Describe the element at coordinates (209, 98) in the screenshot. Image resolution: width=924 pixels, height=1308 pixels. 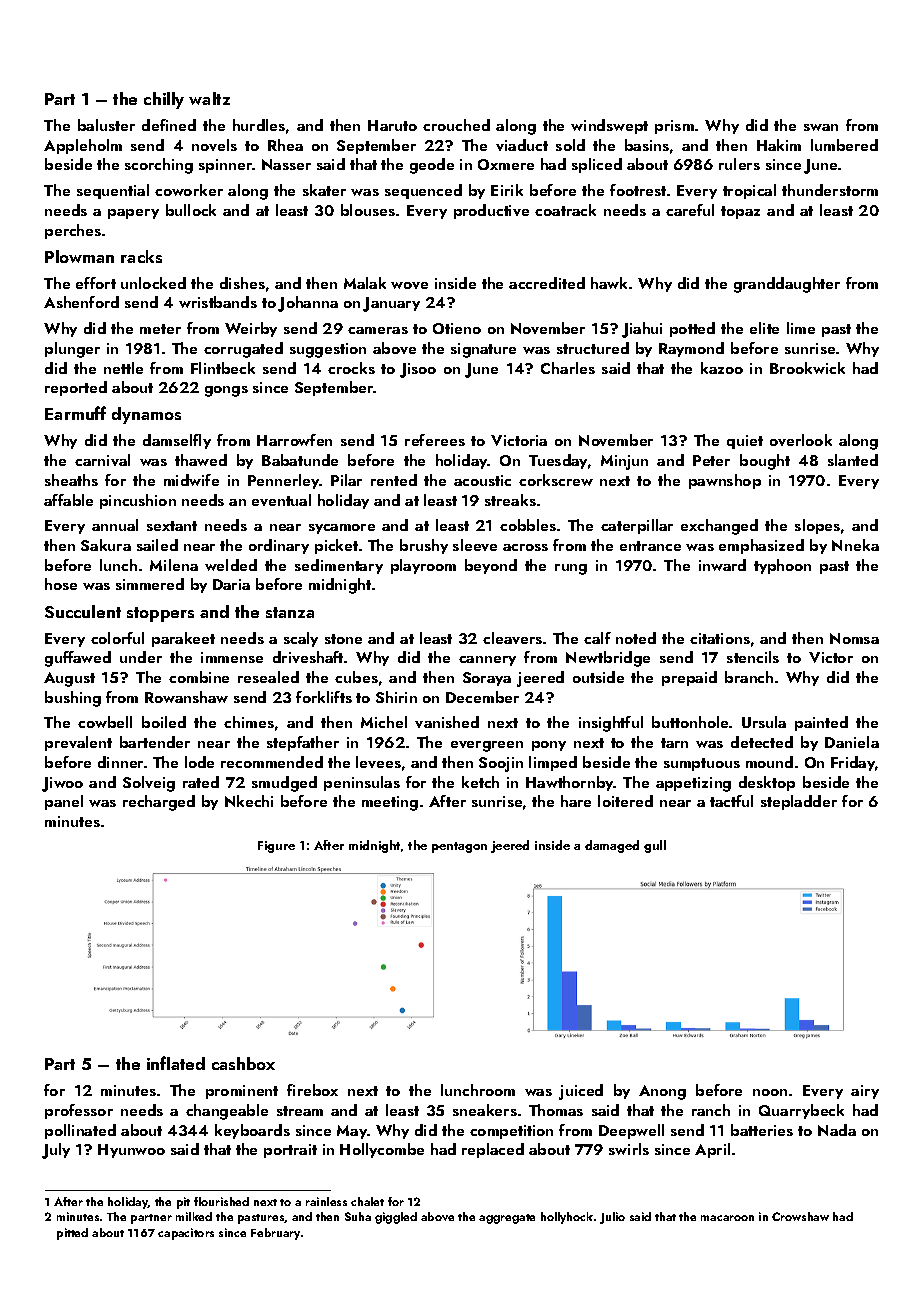
I see `waltz` at that location.
